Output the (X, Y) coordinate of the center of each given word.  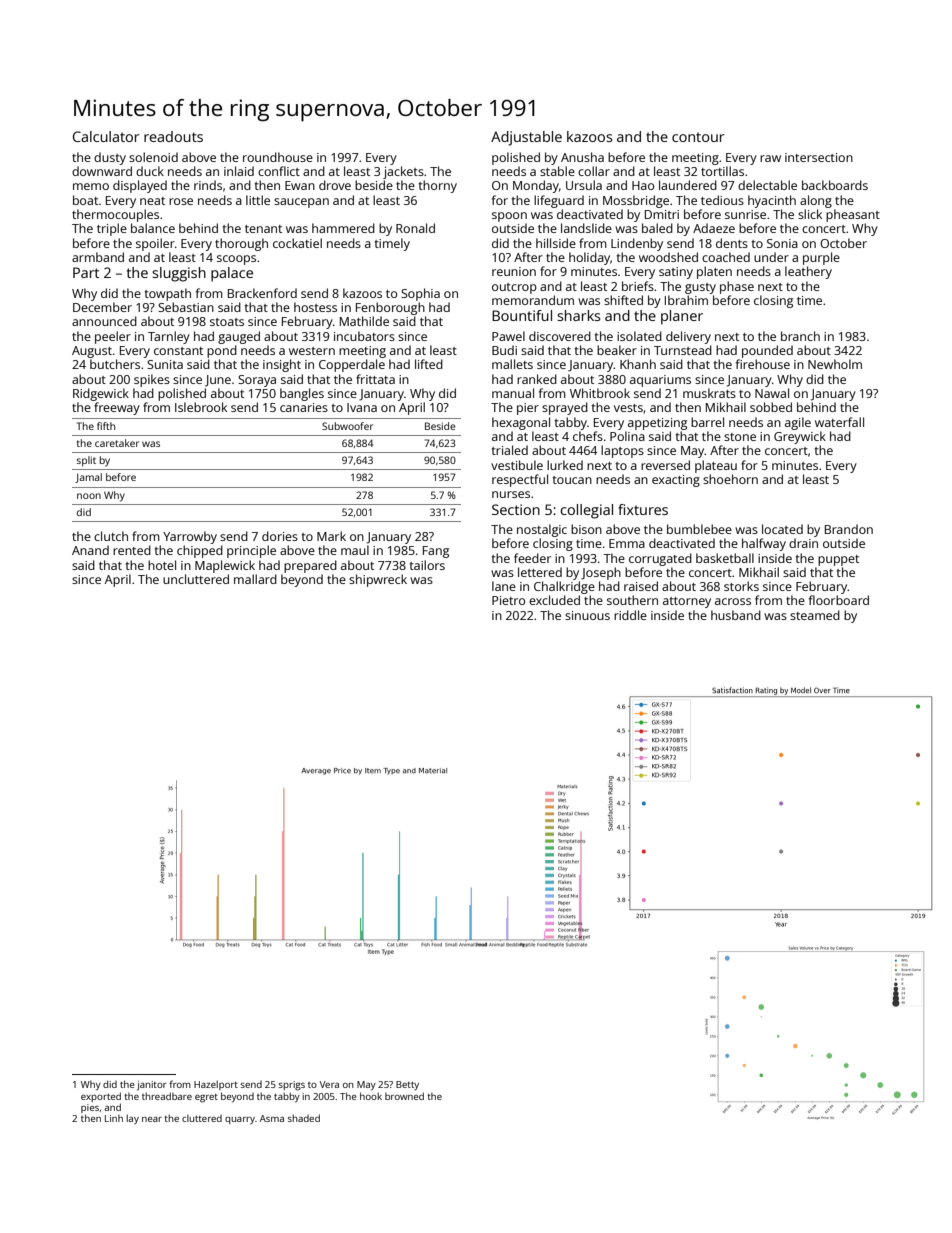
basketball (725, 558)
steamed (815, 615)
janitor (151, 1086)
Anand (90, 550)
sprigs (292, 1086)
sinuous (587, 615)
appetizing (657, 424)
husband (736, 615)
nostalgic (542, 530)
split (86, 461)
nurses (511, 494)
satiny (676, 273)
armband (98, 257)
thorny (438, 186)
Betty (407, 1085)
